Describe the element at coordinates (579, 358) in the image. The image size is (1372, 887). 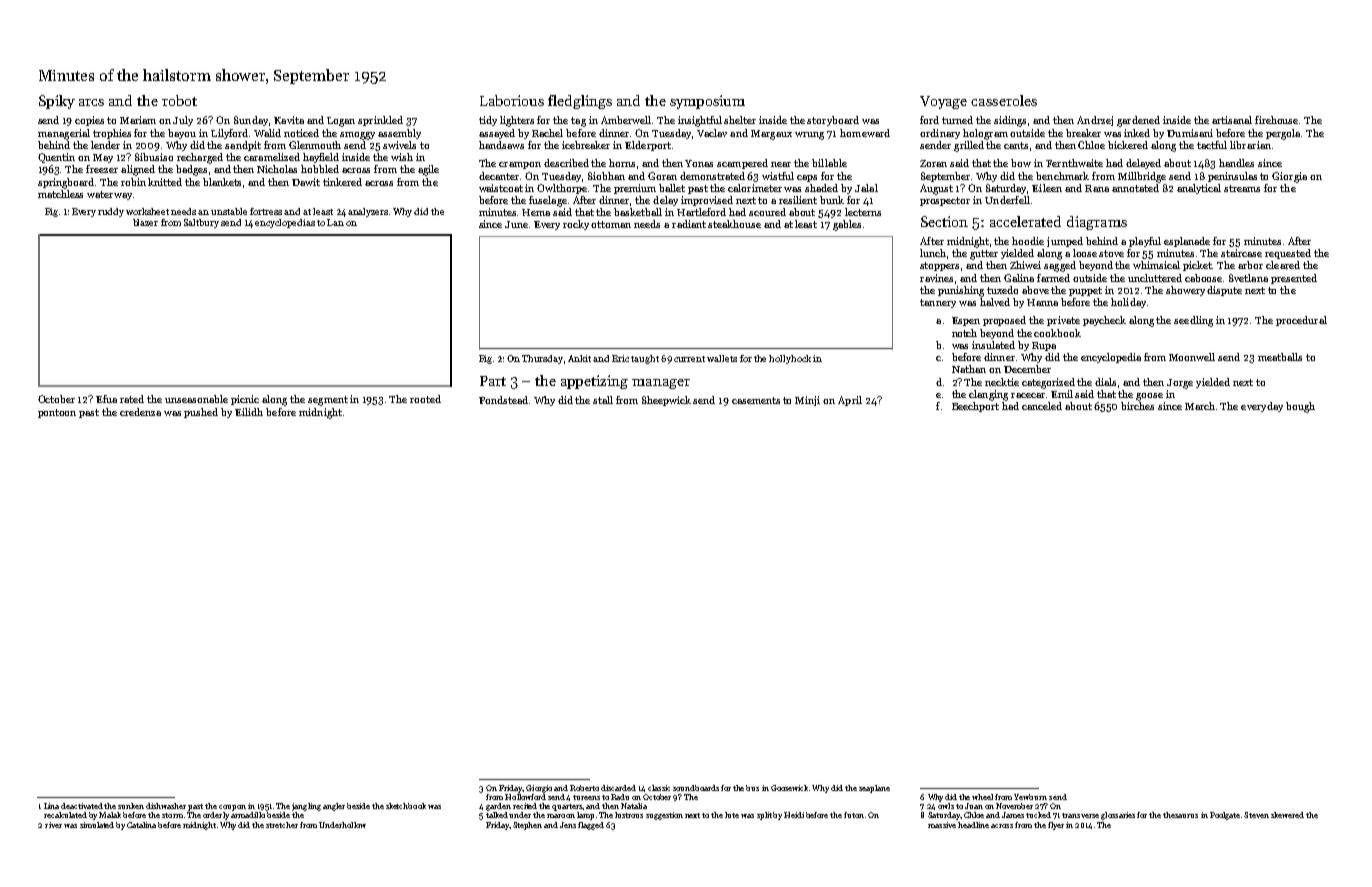
I see `Ankit` at that location.
